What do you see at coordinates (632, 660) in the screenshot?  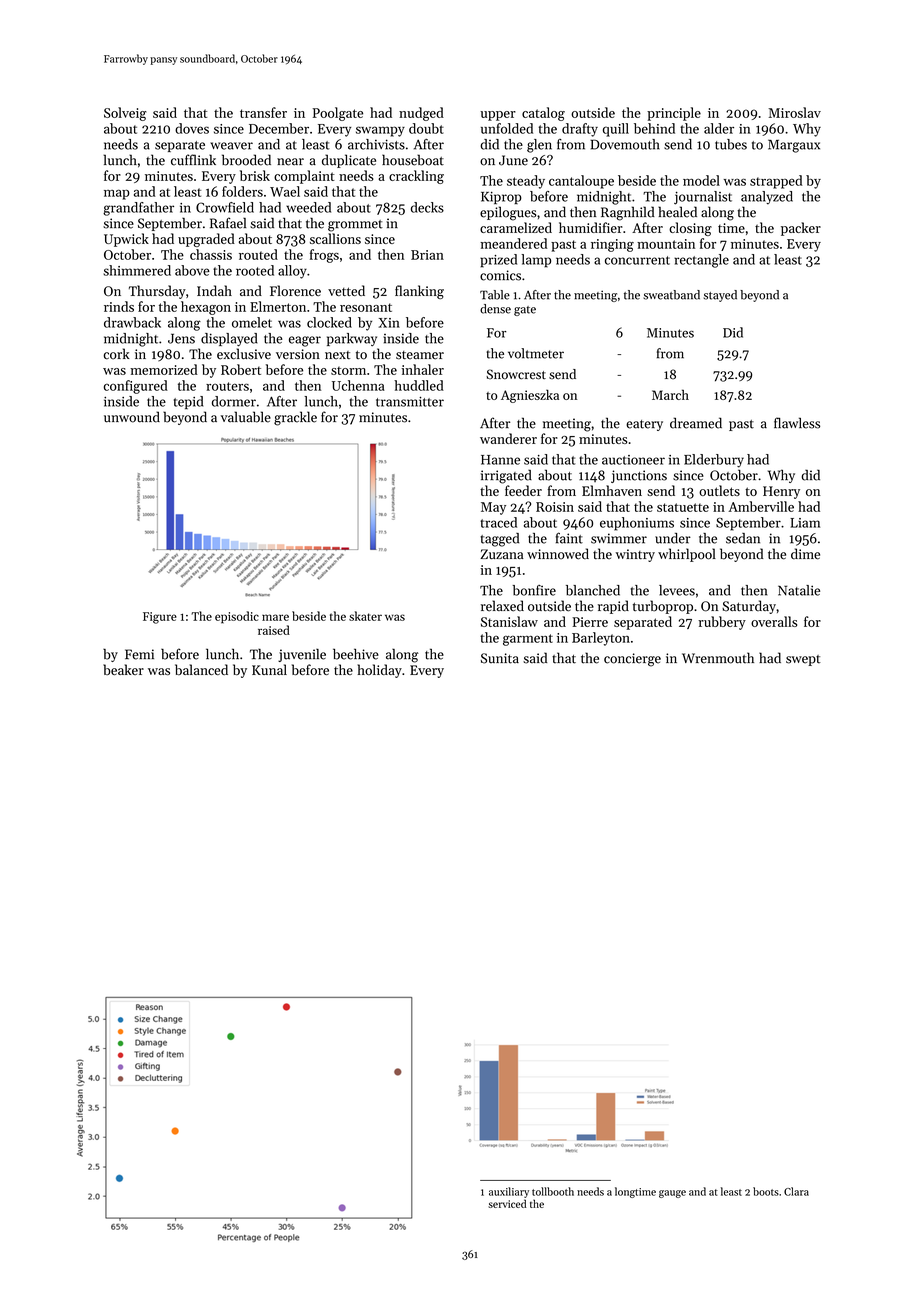 I see `concierge` at bounding box center [632, 660].
